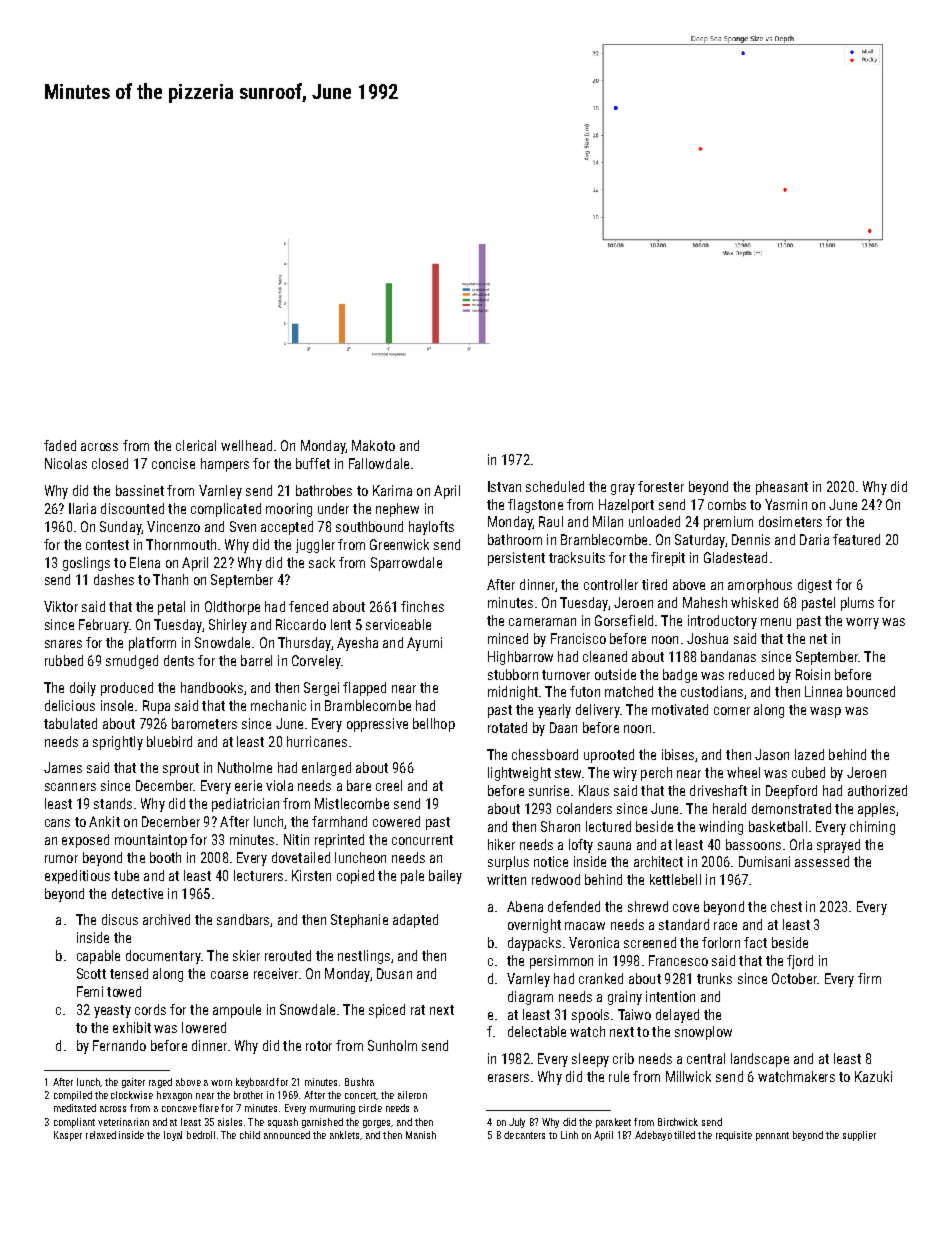 Image resolution: width=952 pixels, height=1233 pixels. What do you see at coordinates (237, 1011) in the screenshot?
I see `ampoule` at bounding box center [237, 1011].
